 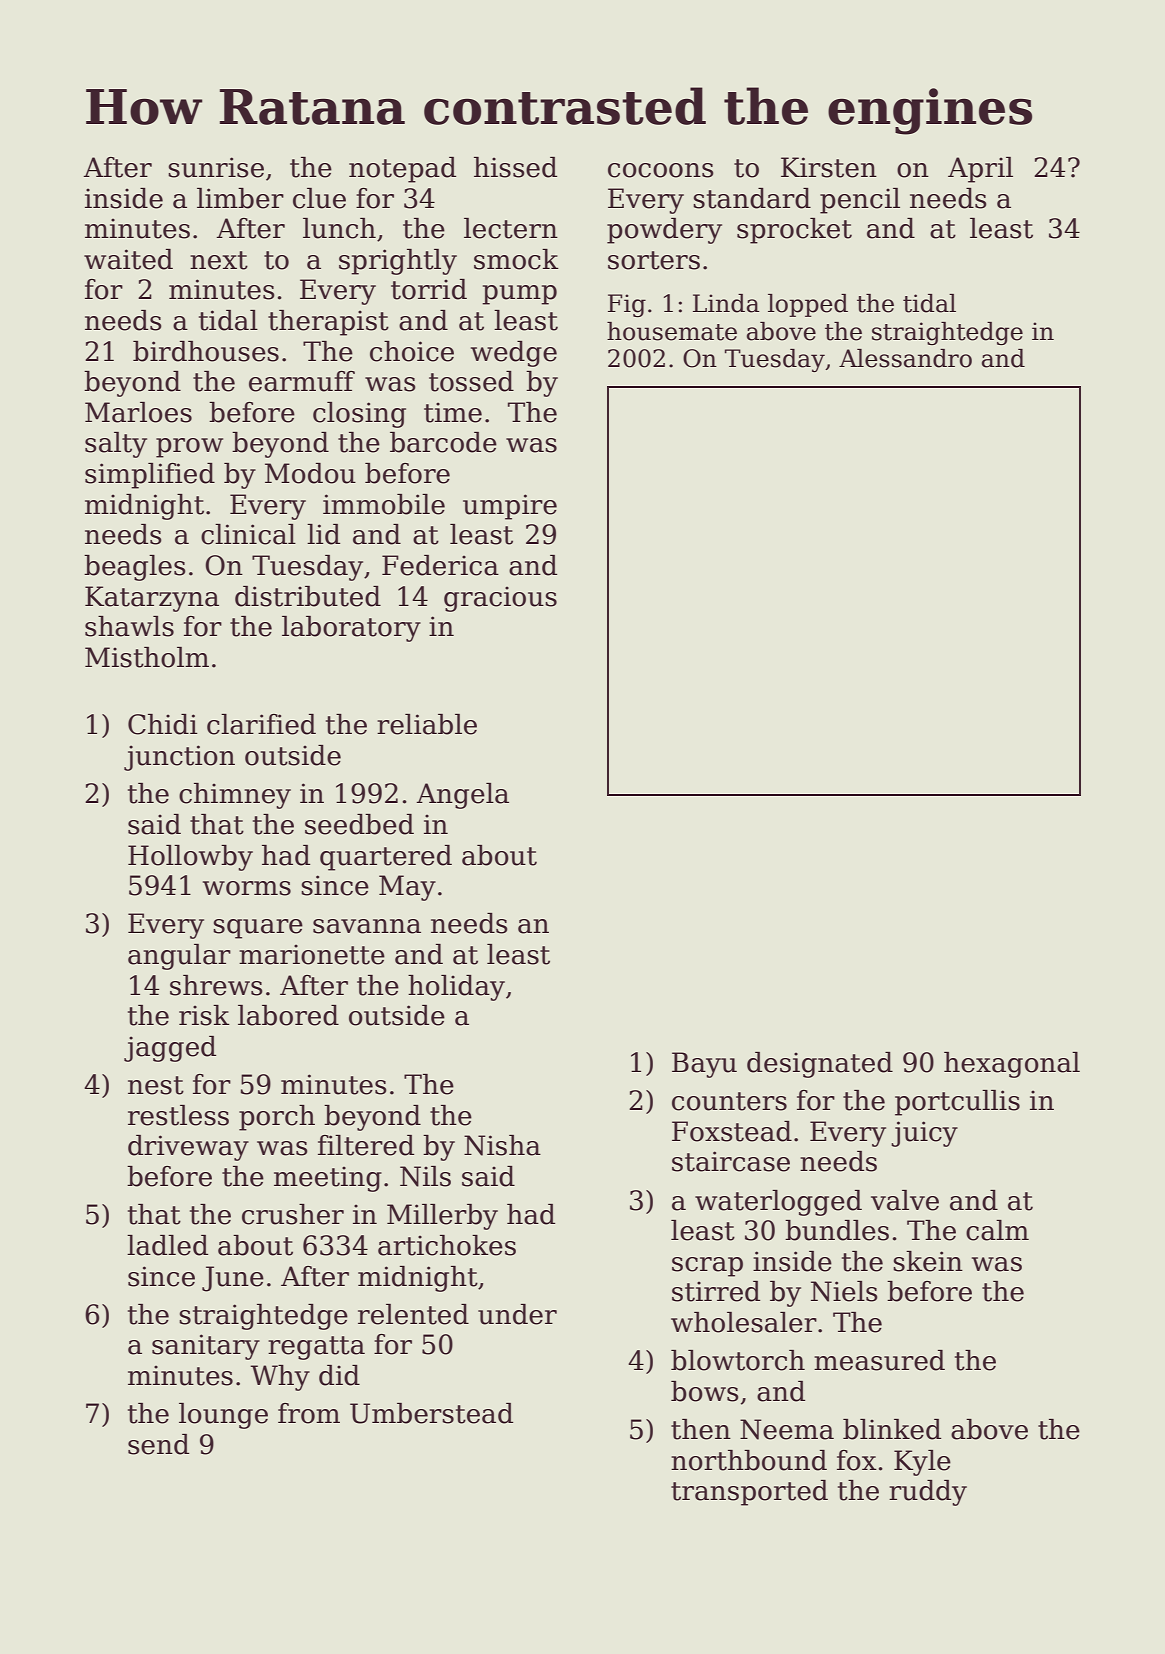 What do you see at coordinates (163, 724) in the screenshot?
I see `Chidi` at bounding box center [163, 724].
